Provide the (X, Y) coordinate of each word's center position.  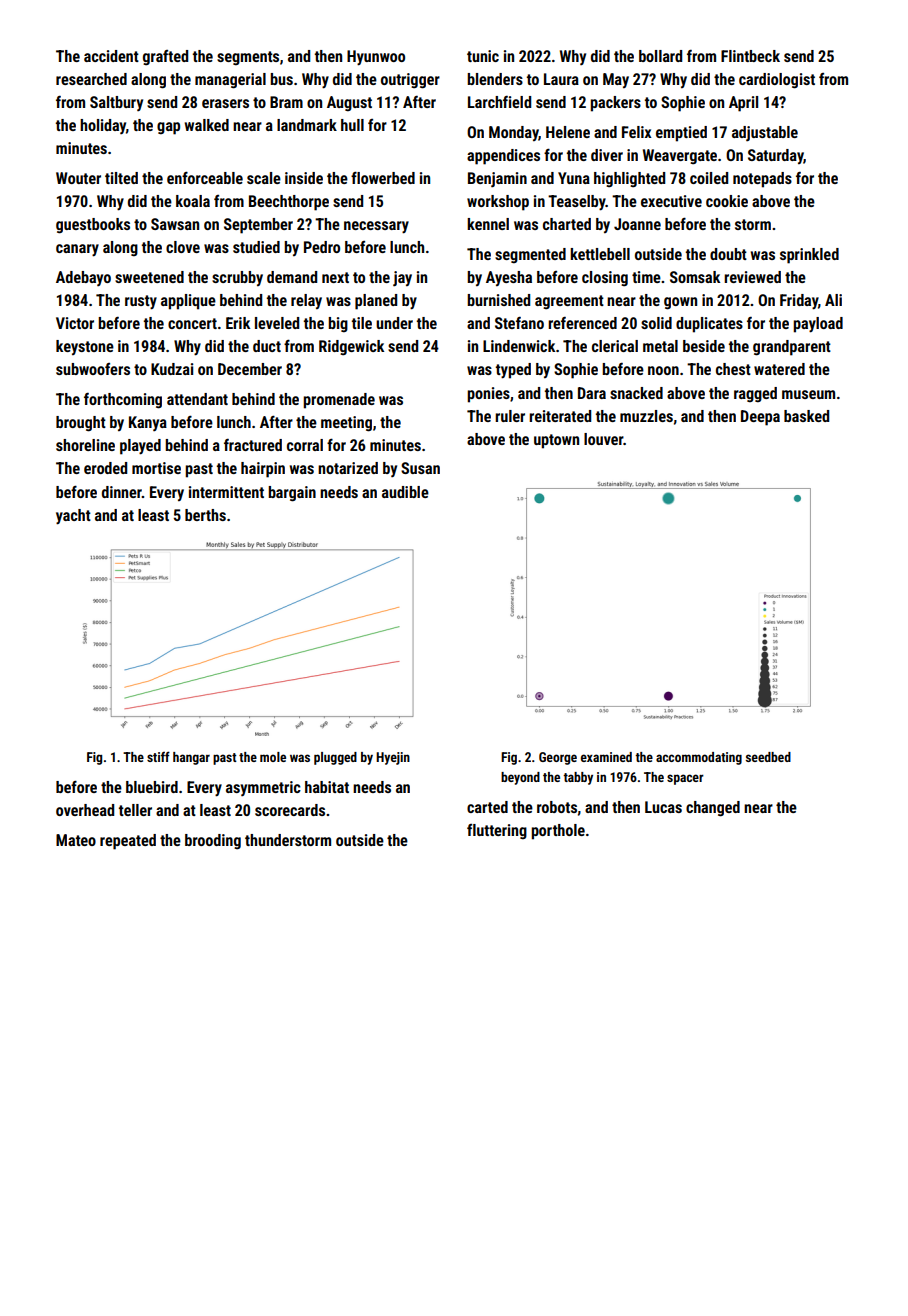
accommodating (699, 758)
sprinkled (809, 256)
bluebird (152, 787)
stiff (158, 756)
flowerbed (383, 177)
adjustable (765, 134)
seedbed (768, 757)
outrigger (410, 81)
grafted (165, 58)
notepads (762, 180)
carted (487, 807)
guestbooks (93, 226)
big (338, 325)
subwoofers (93, 369)
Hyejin (393, 758)
